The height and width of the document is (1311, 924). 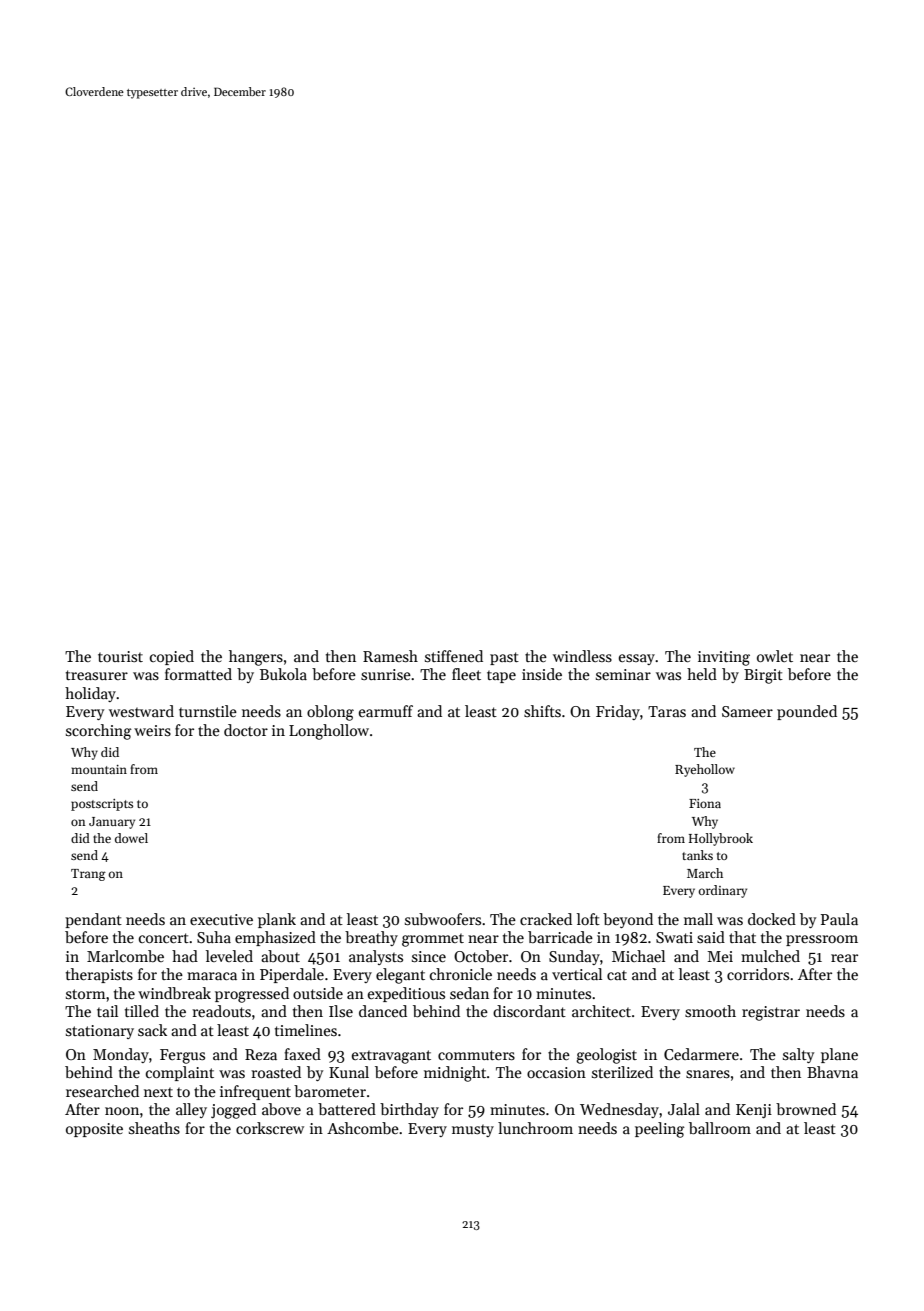 What do you see at coordinates (763, 676) in the document?
I see `Birgit` at bounding box center [763, 676].
